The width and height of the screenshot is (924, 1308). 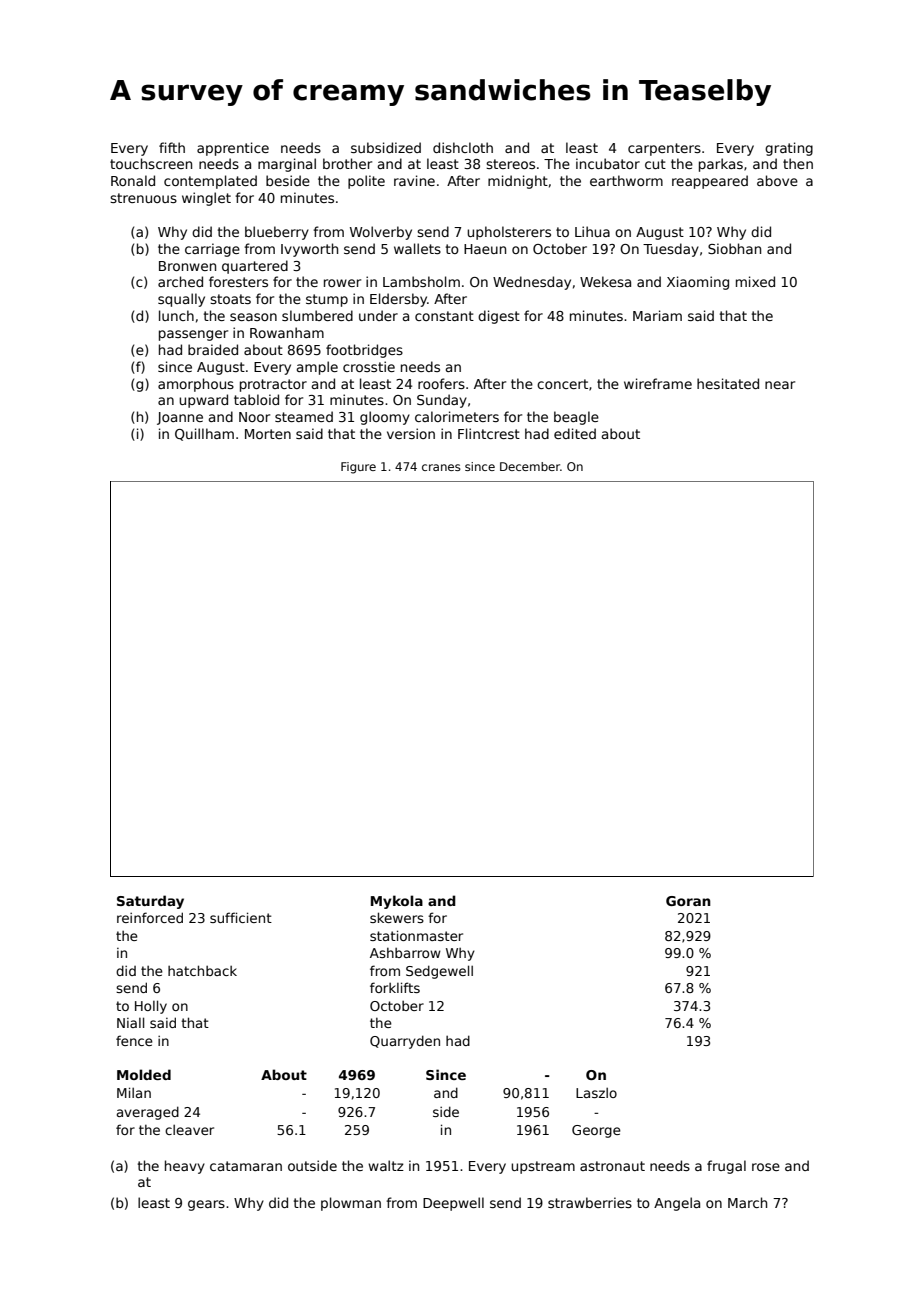 What do you see at coordinates (664, 149) in the screenshot?
I see `carpenters` at bounding box center [664, 149].
